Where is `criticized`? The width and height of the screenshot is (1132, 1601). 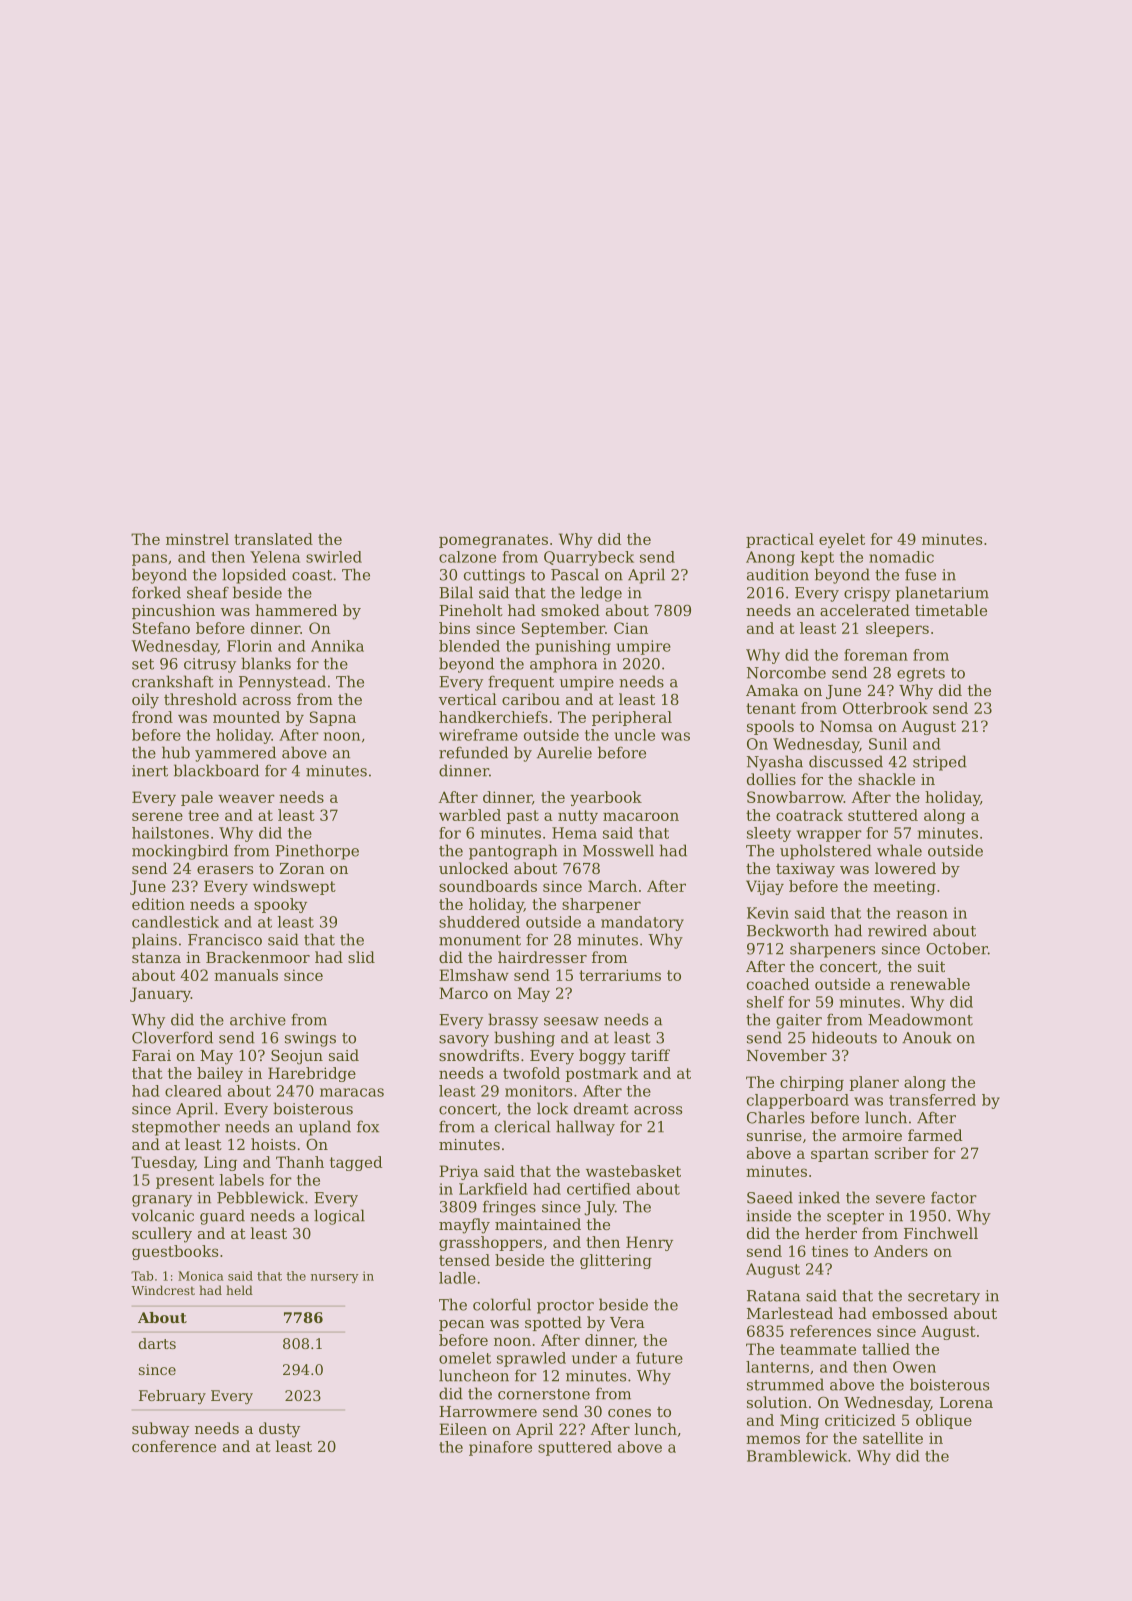
criticized is located at coordinates (860, 1420).
